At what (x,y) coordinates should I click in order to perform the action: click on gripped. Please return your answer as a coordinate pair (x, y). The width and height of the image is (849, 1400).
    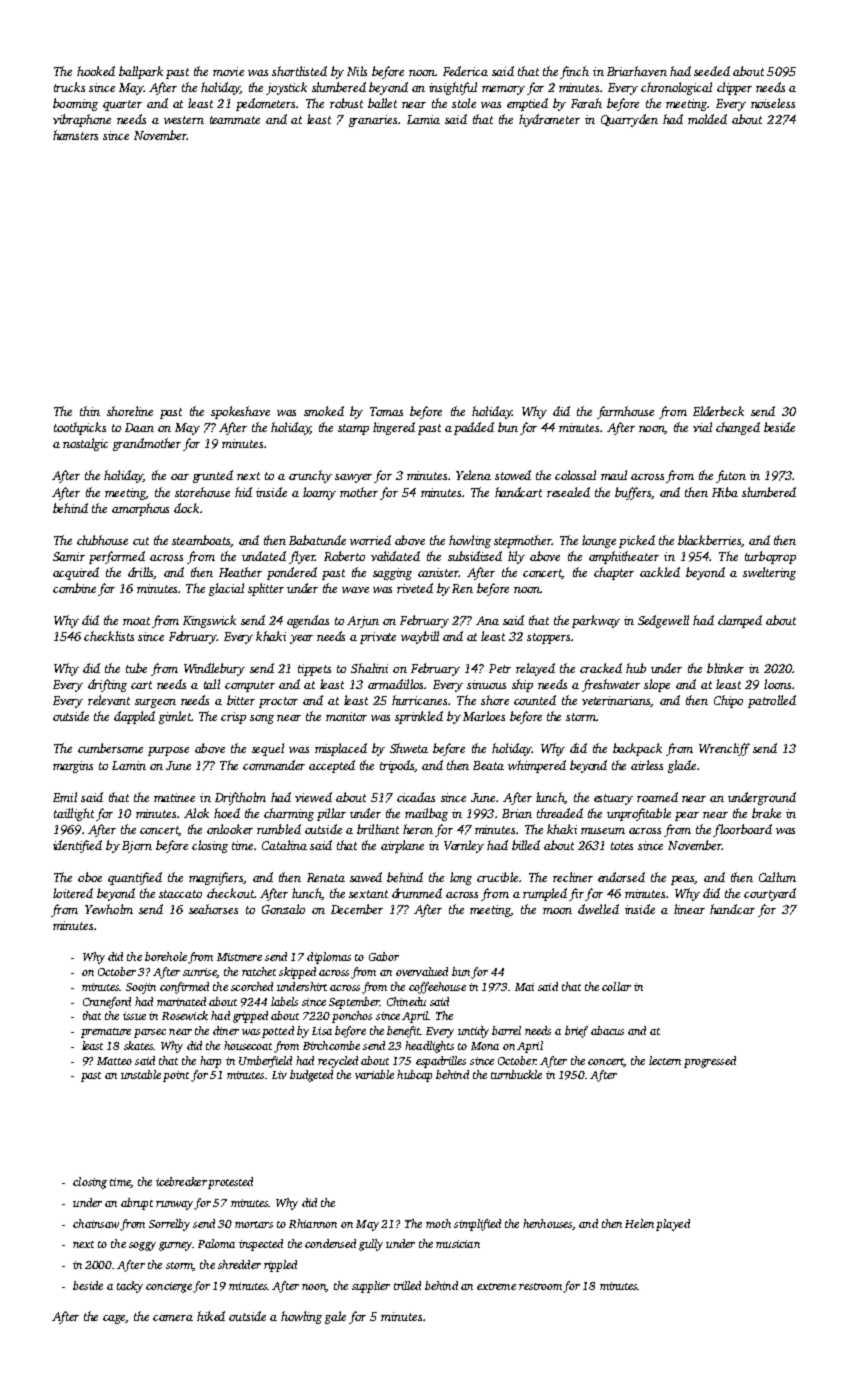
    Looking at the image, I should click on (250, 1017).
